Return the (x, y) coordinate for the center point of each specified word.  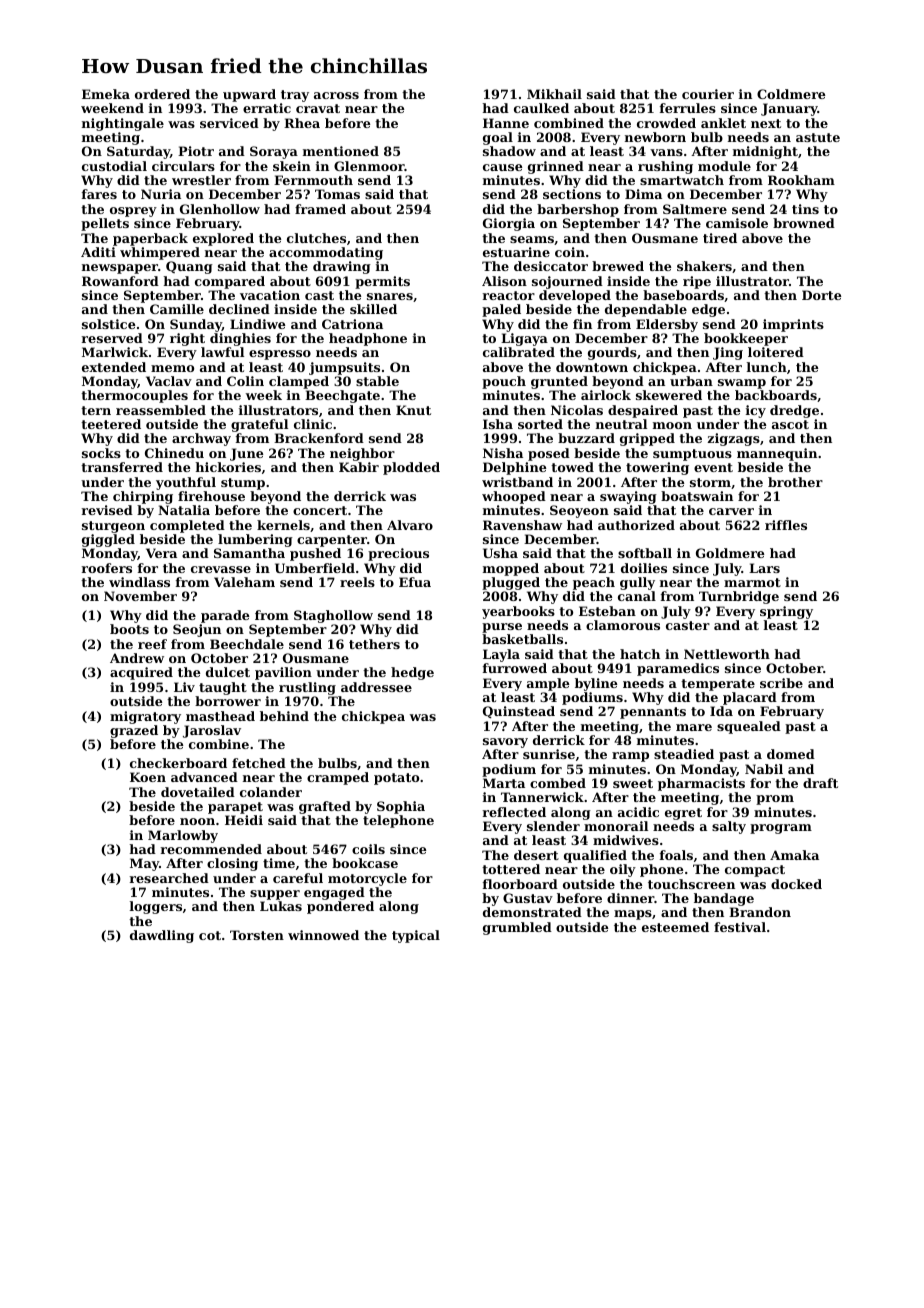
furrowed (515, 668)
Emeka (106, 94)
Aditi (98, 252)
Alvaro (410, 525)
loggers (156, 907)
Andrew (137, 658)
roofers (107, 568)
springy (786, 612)
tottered (511, 869)
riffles (786, 525)
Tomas (337, 194)
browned (804, 223)
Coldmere (791, 94)
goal (498, 138)
